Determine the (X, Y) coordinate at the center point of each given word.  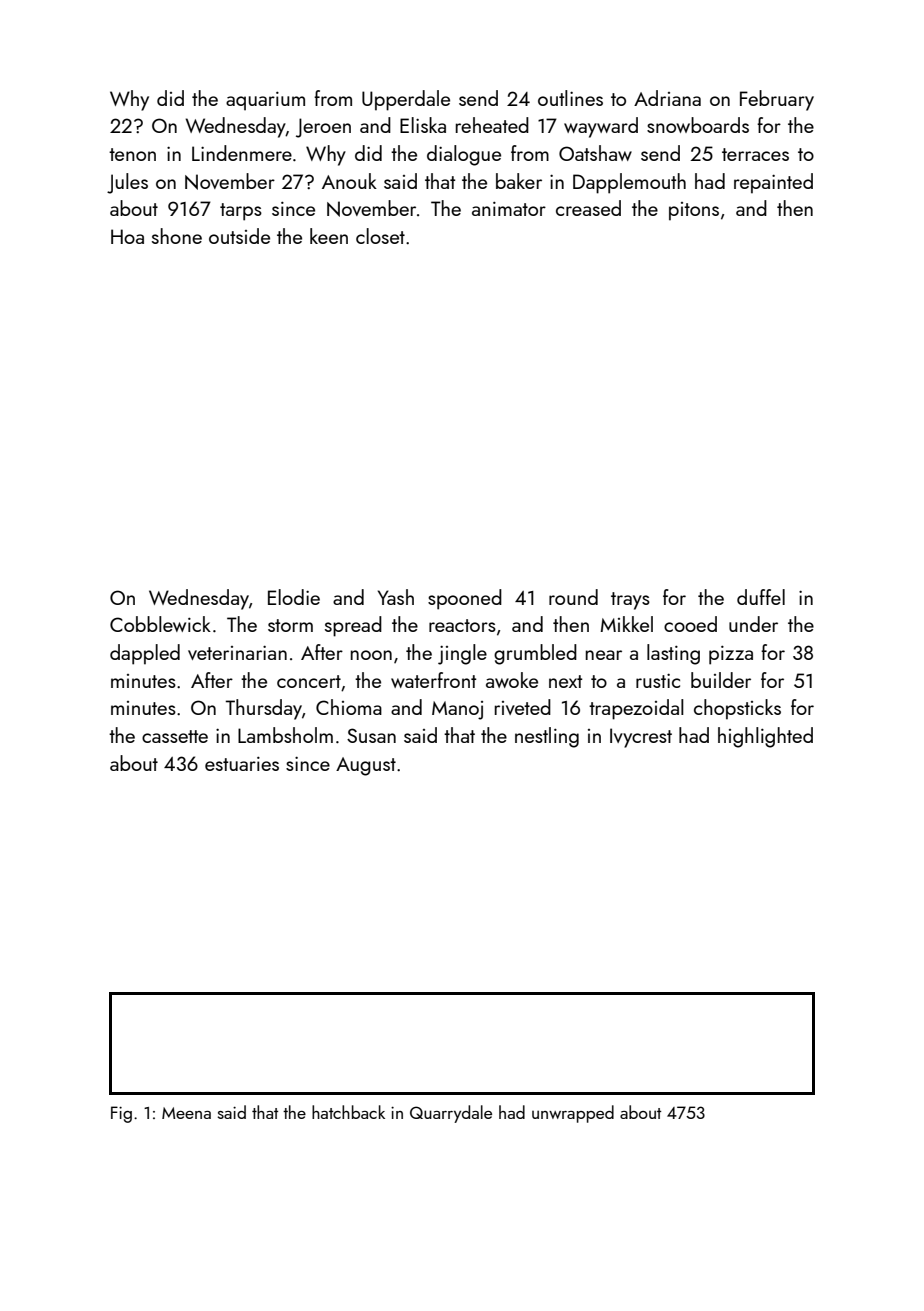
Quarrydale (451, 1114)
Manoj (457, 710)
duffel (761, 597)
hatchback (348, 1112)
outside (239, 236)
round (573, 597)
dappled (145, 654)
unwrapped (573, 1114)
